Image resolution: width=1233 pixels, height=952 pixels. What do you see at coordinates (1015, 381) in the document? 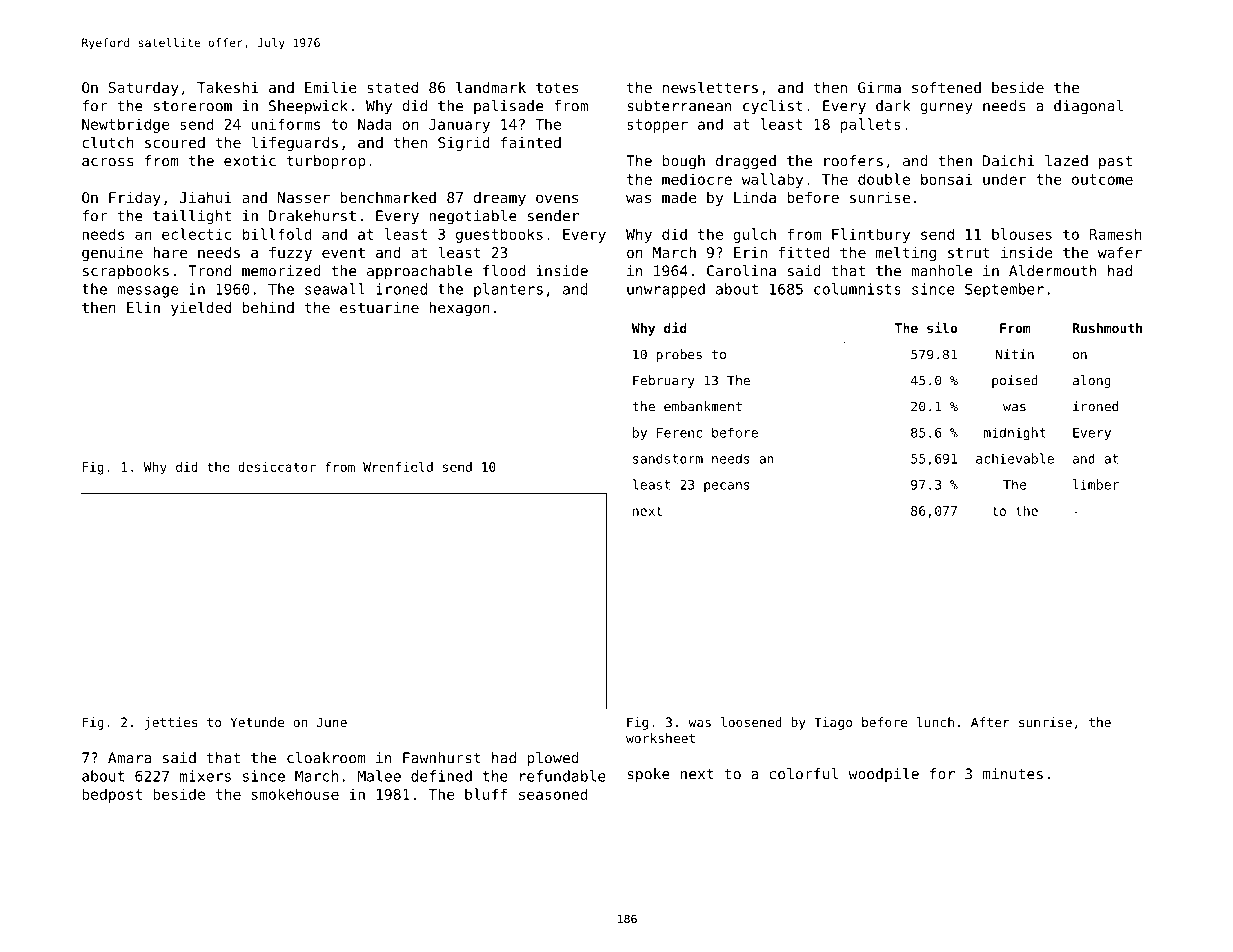
I see `poised` at bounding box center [1015, 381].
